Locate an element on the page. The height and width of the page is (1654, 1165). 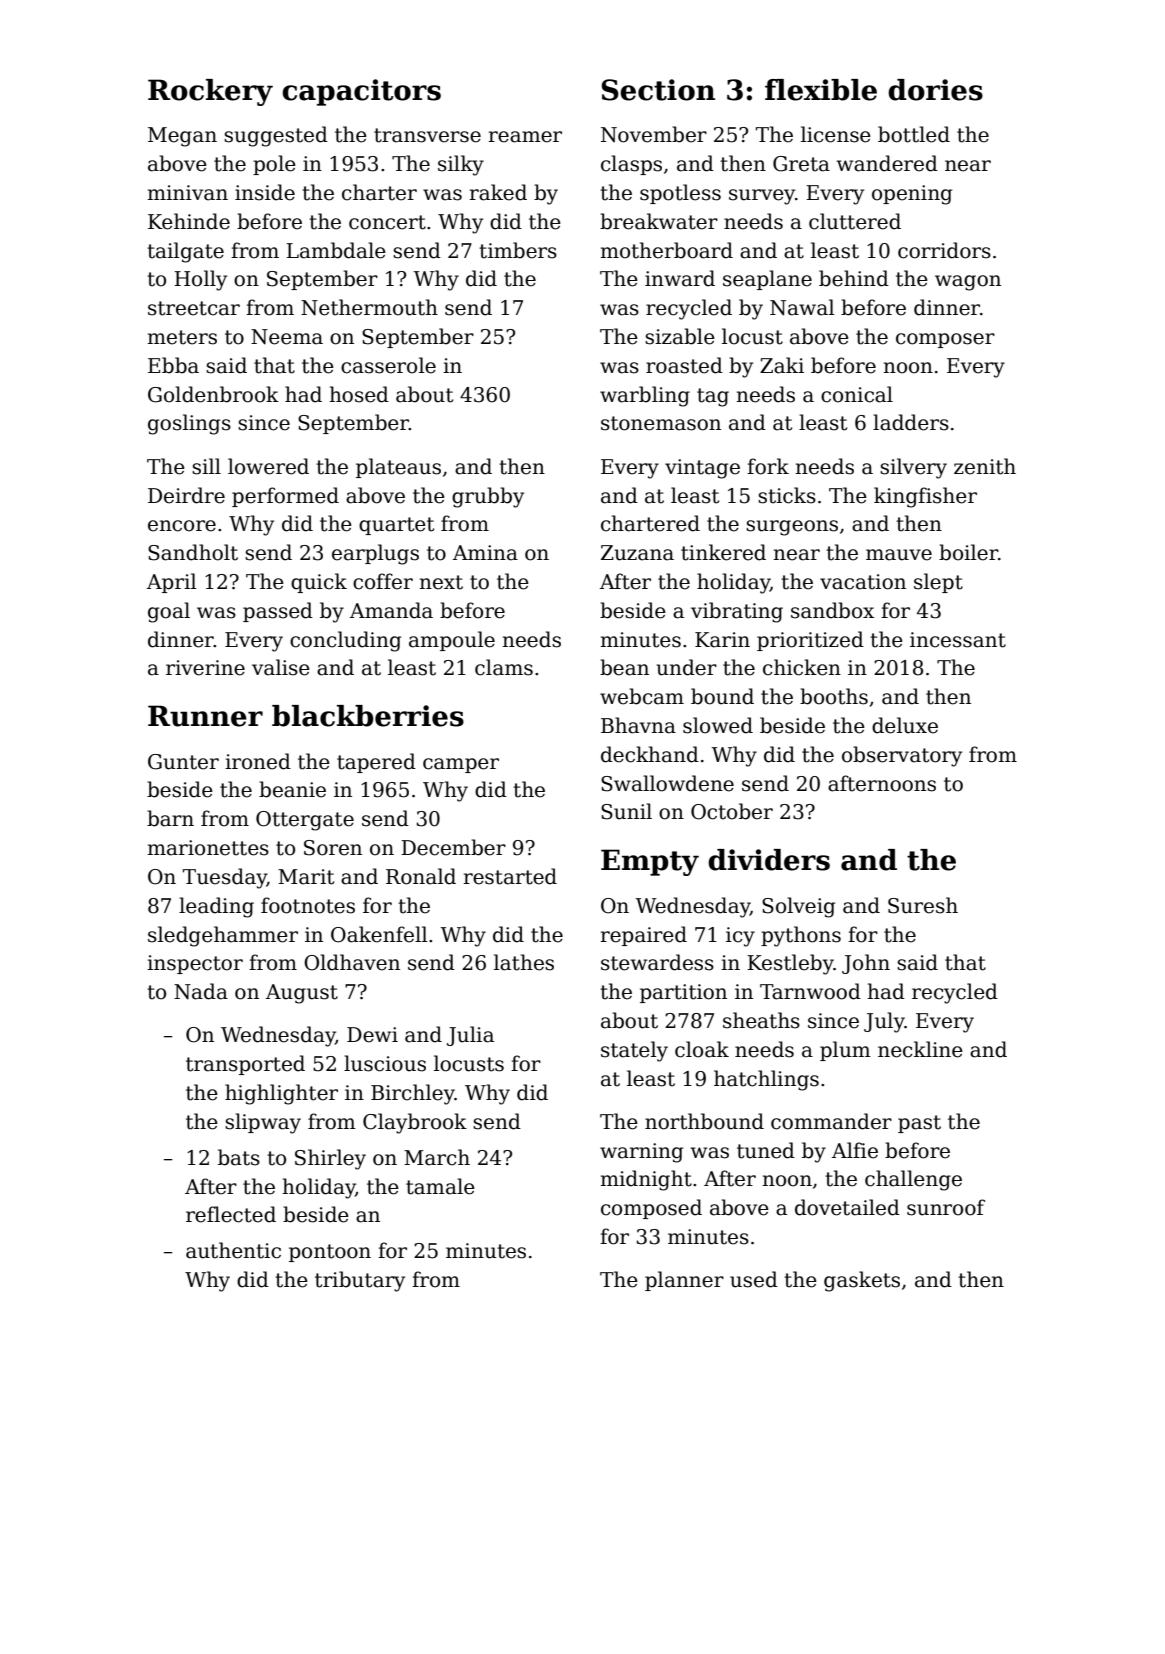
Rockery is located at coordinates (210, 92).
